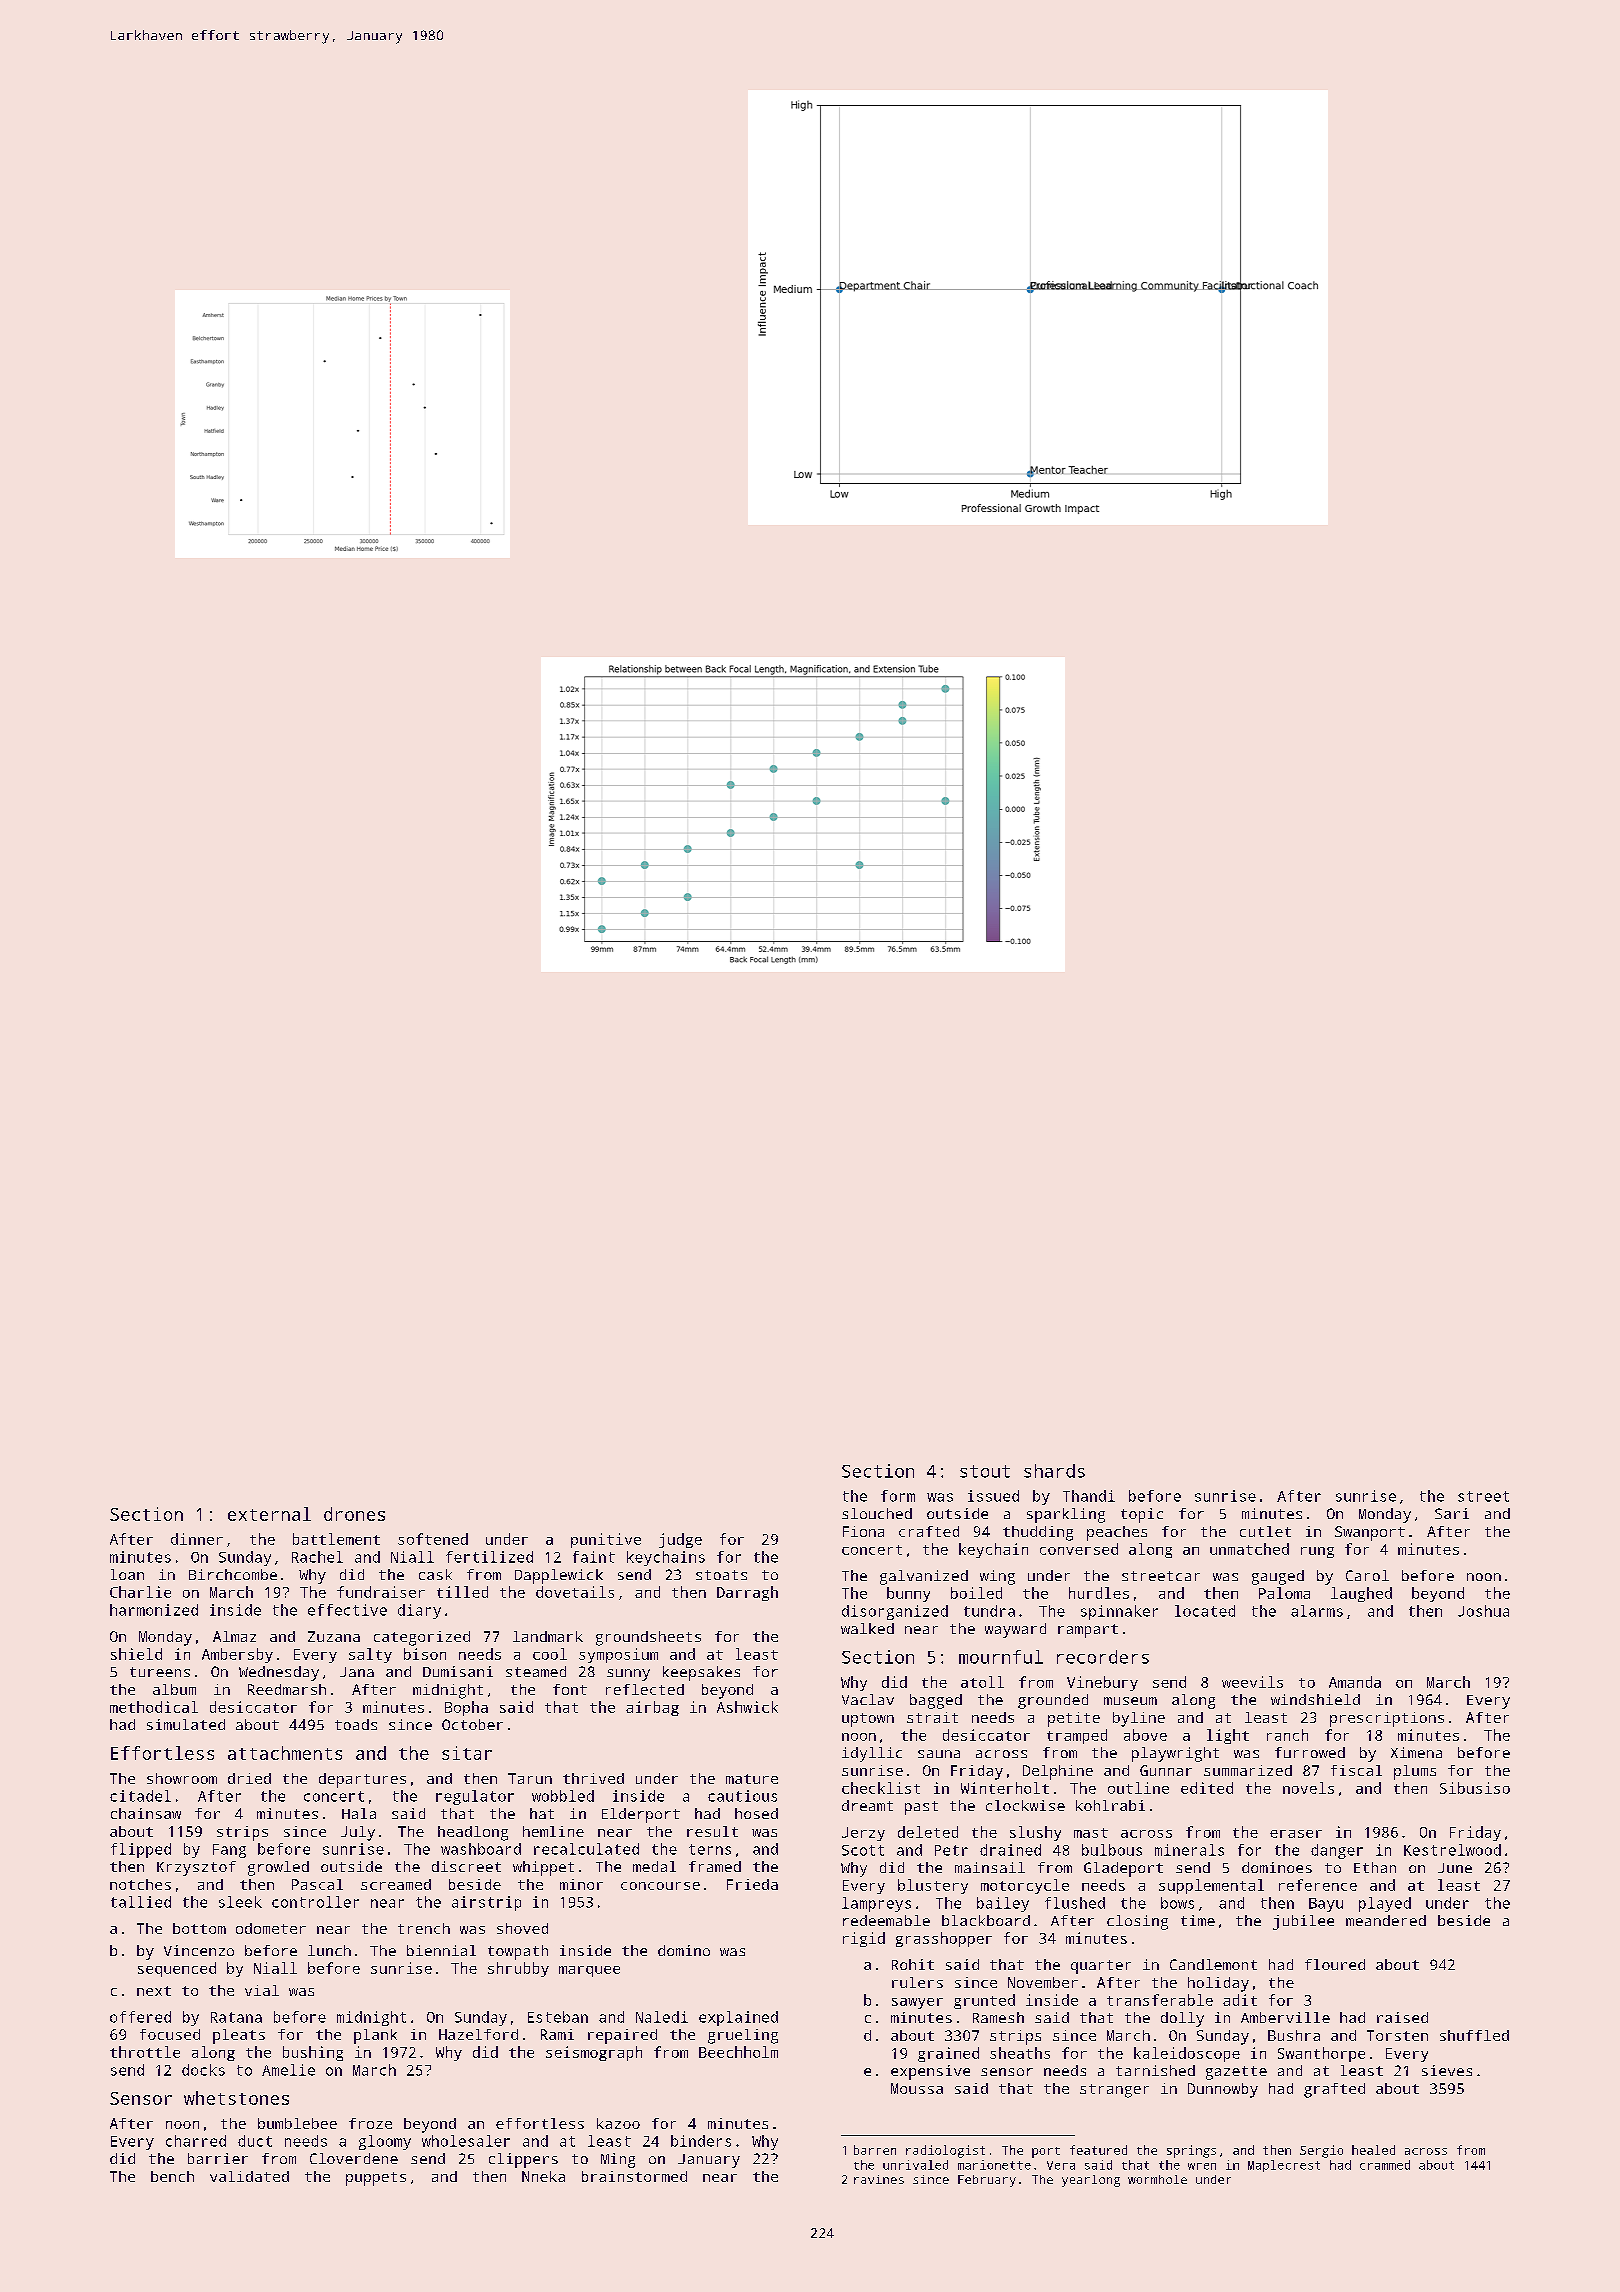 The width and height of the screenshot is (1620, 2292). I want to click on chainsaw, so click(146, 1813).
